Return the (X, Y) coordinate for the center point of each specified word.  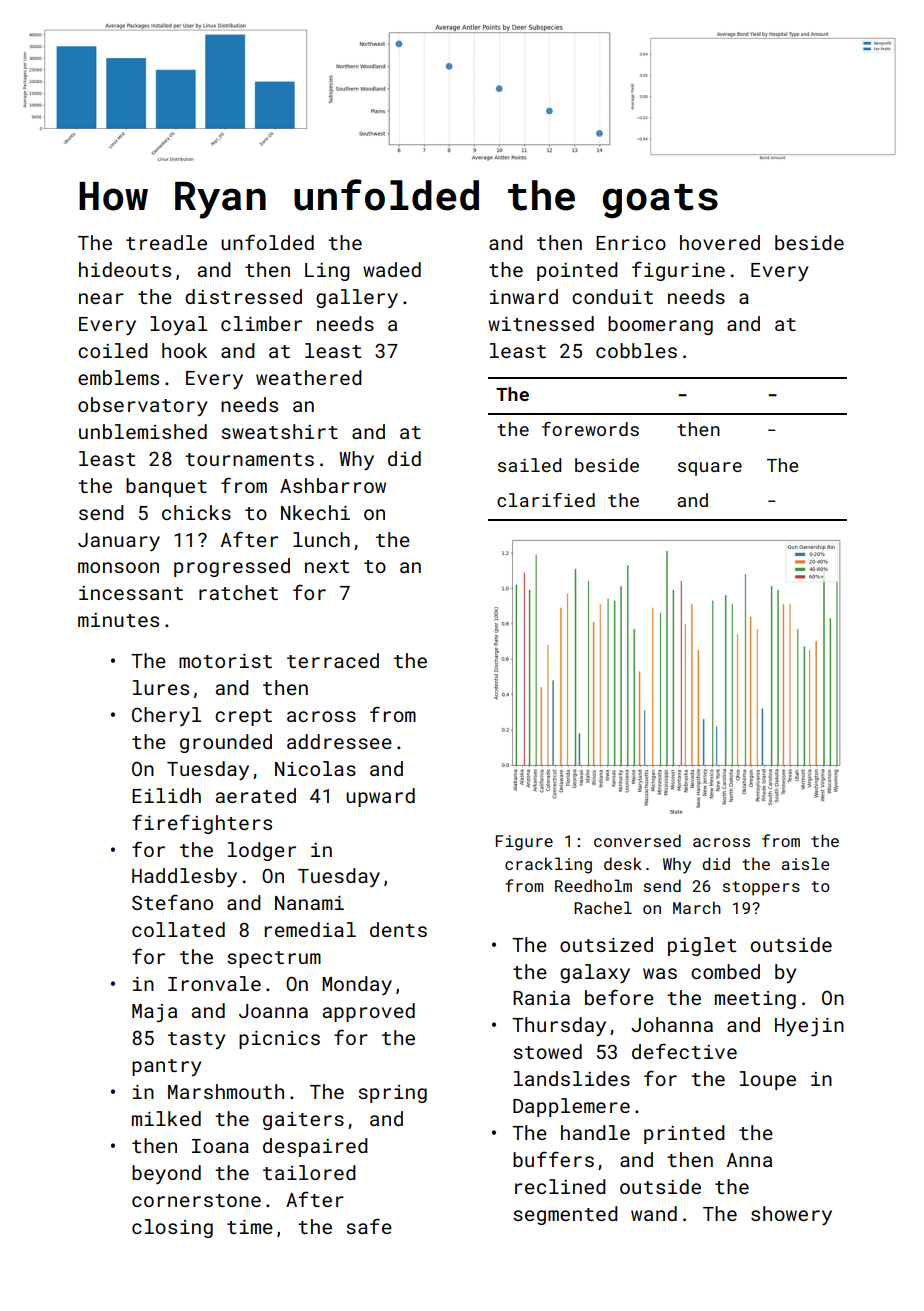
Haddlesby (184, 877)
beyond (166, 1174)
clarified (546, 500)
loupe (768, 1080)
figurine (678, 271)
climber (261, 323)
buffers (553, 1159)
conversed (637, 840)
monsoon (118, 567)
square (710, 469)
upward (380, 797)
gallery (357, 298)
